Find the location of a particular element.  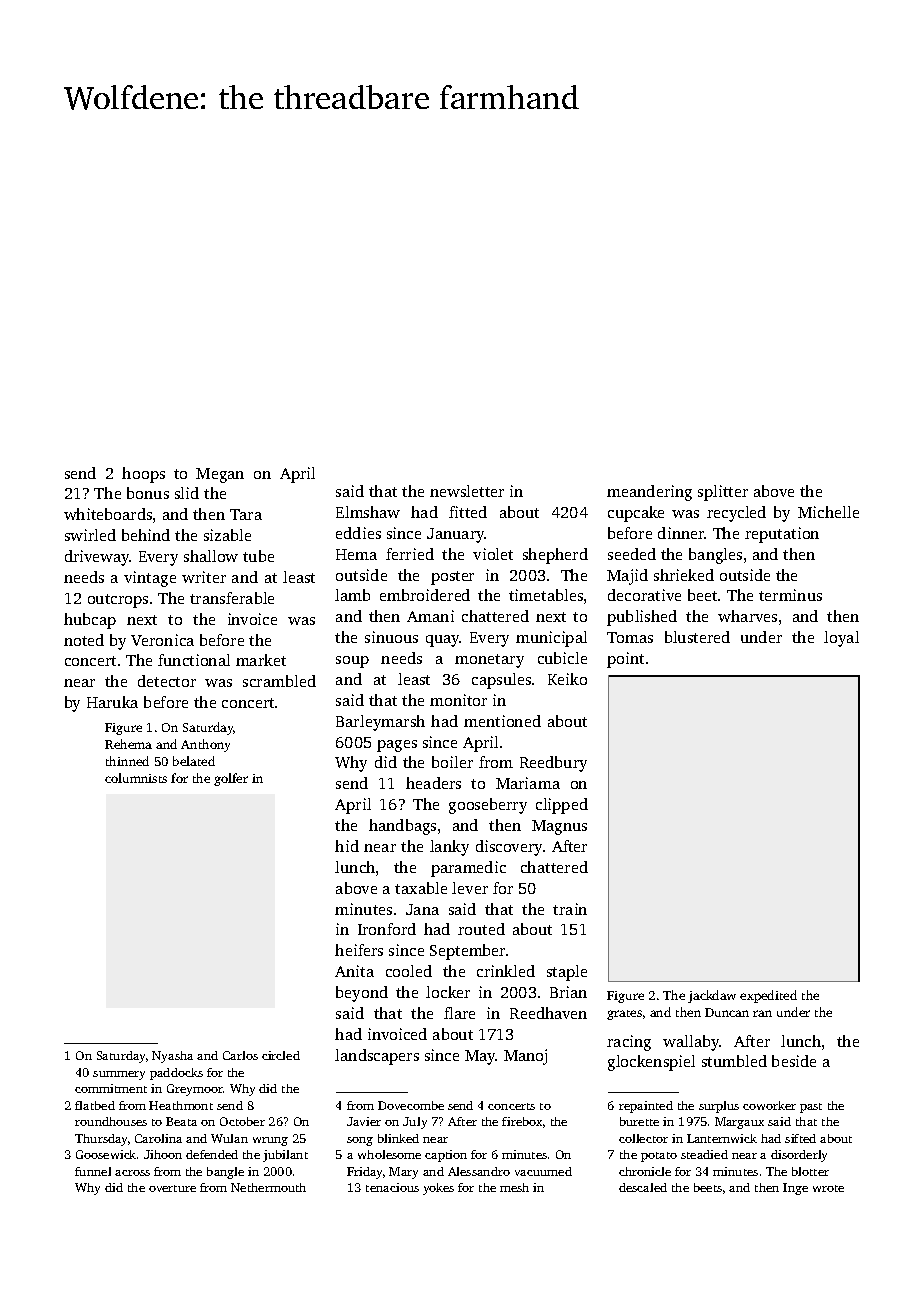

jackdaw is located at coordinates (712, 996).
